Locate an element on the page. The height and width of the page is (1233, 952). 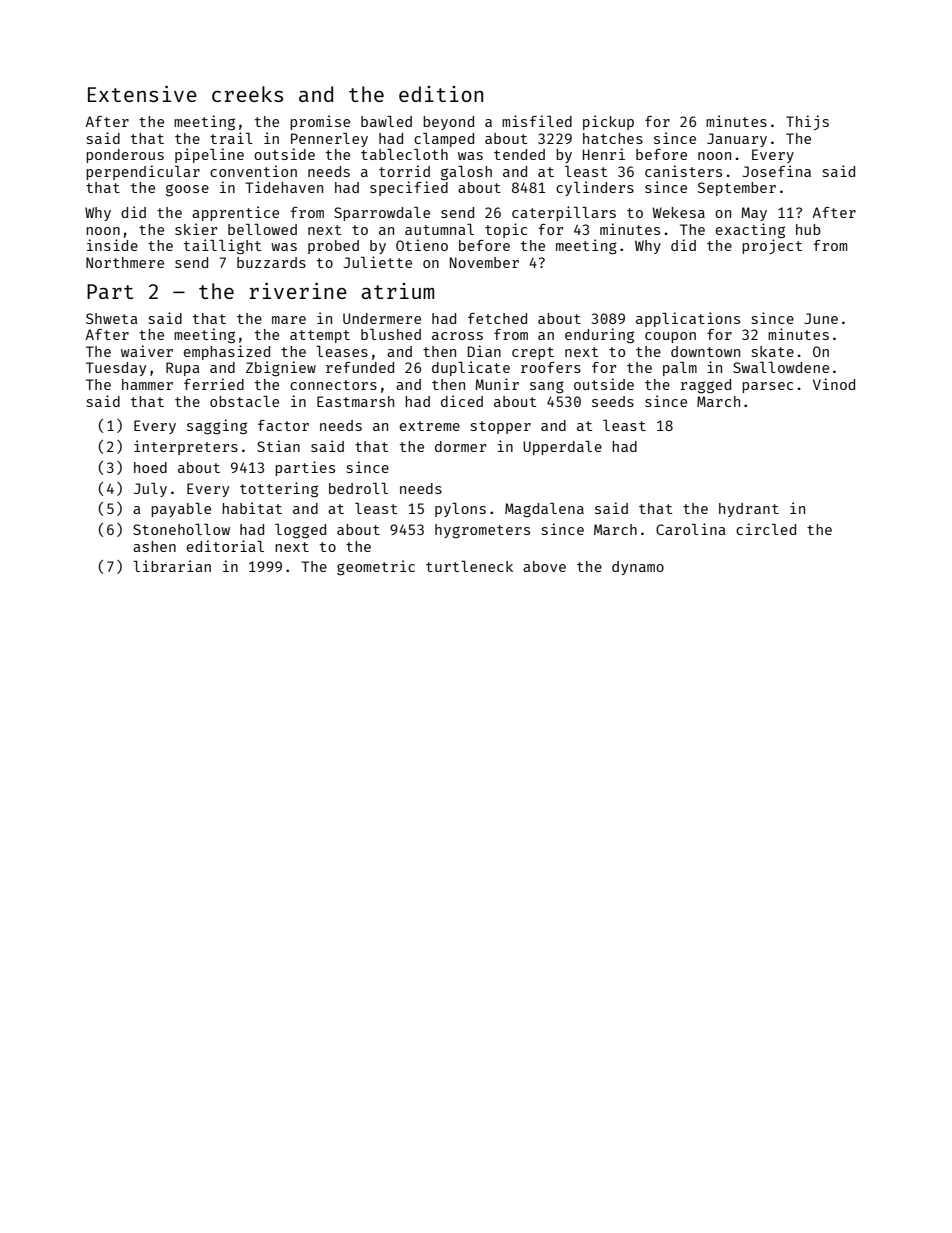
canisters is located at coordinates (683, 171).
